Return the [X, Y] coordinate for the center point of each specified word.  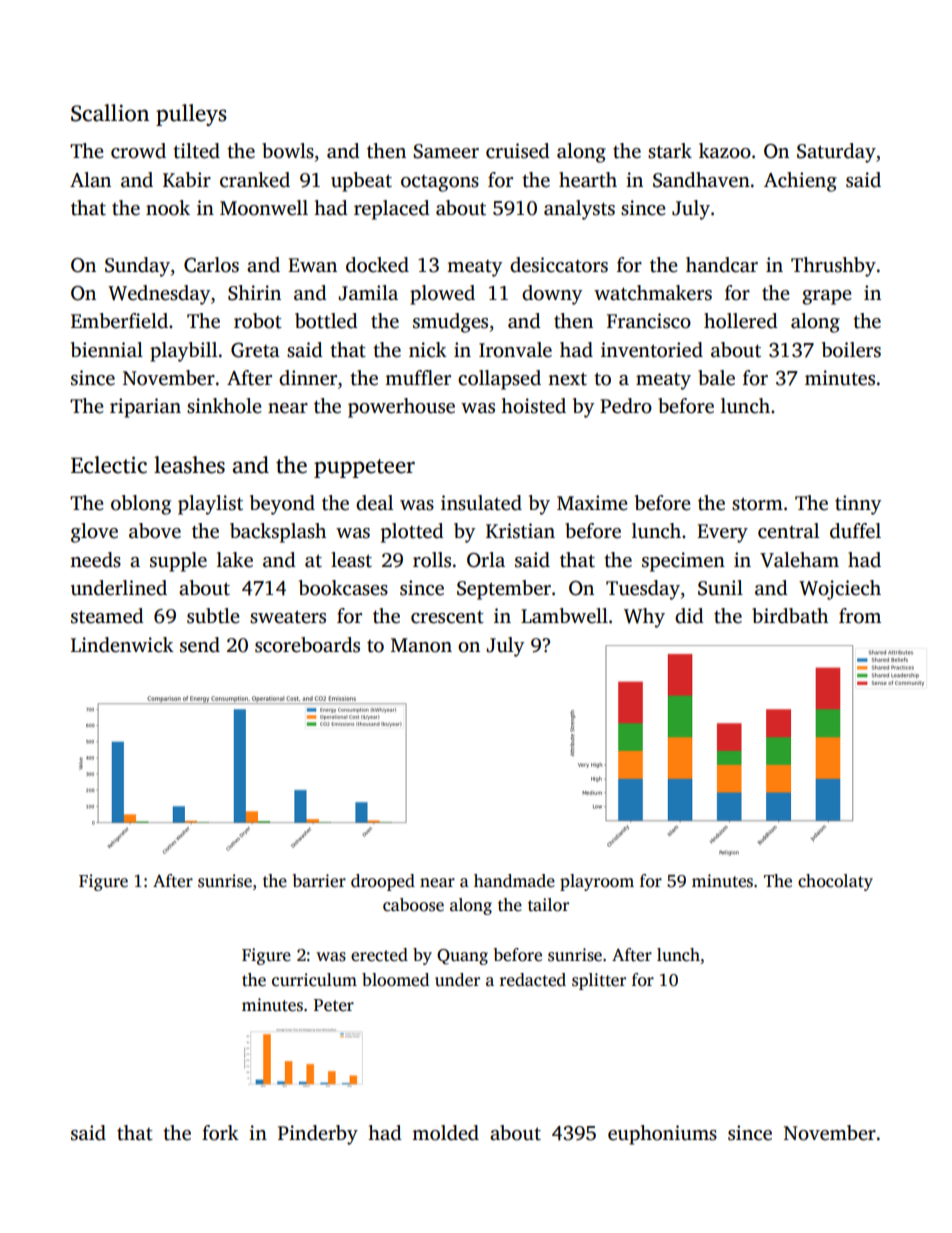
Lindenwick [122, 645]
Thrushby [833, 267]
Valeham [799, 560]
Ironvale [515, 350]
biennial [107, 350]
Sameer [446, 151]
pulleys [191, 115]
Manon [421, 645]
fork [220, 1133]
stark [670, 151]
